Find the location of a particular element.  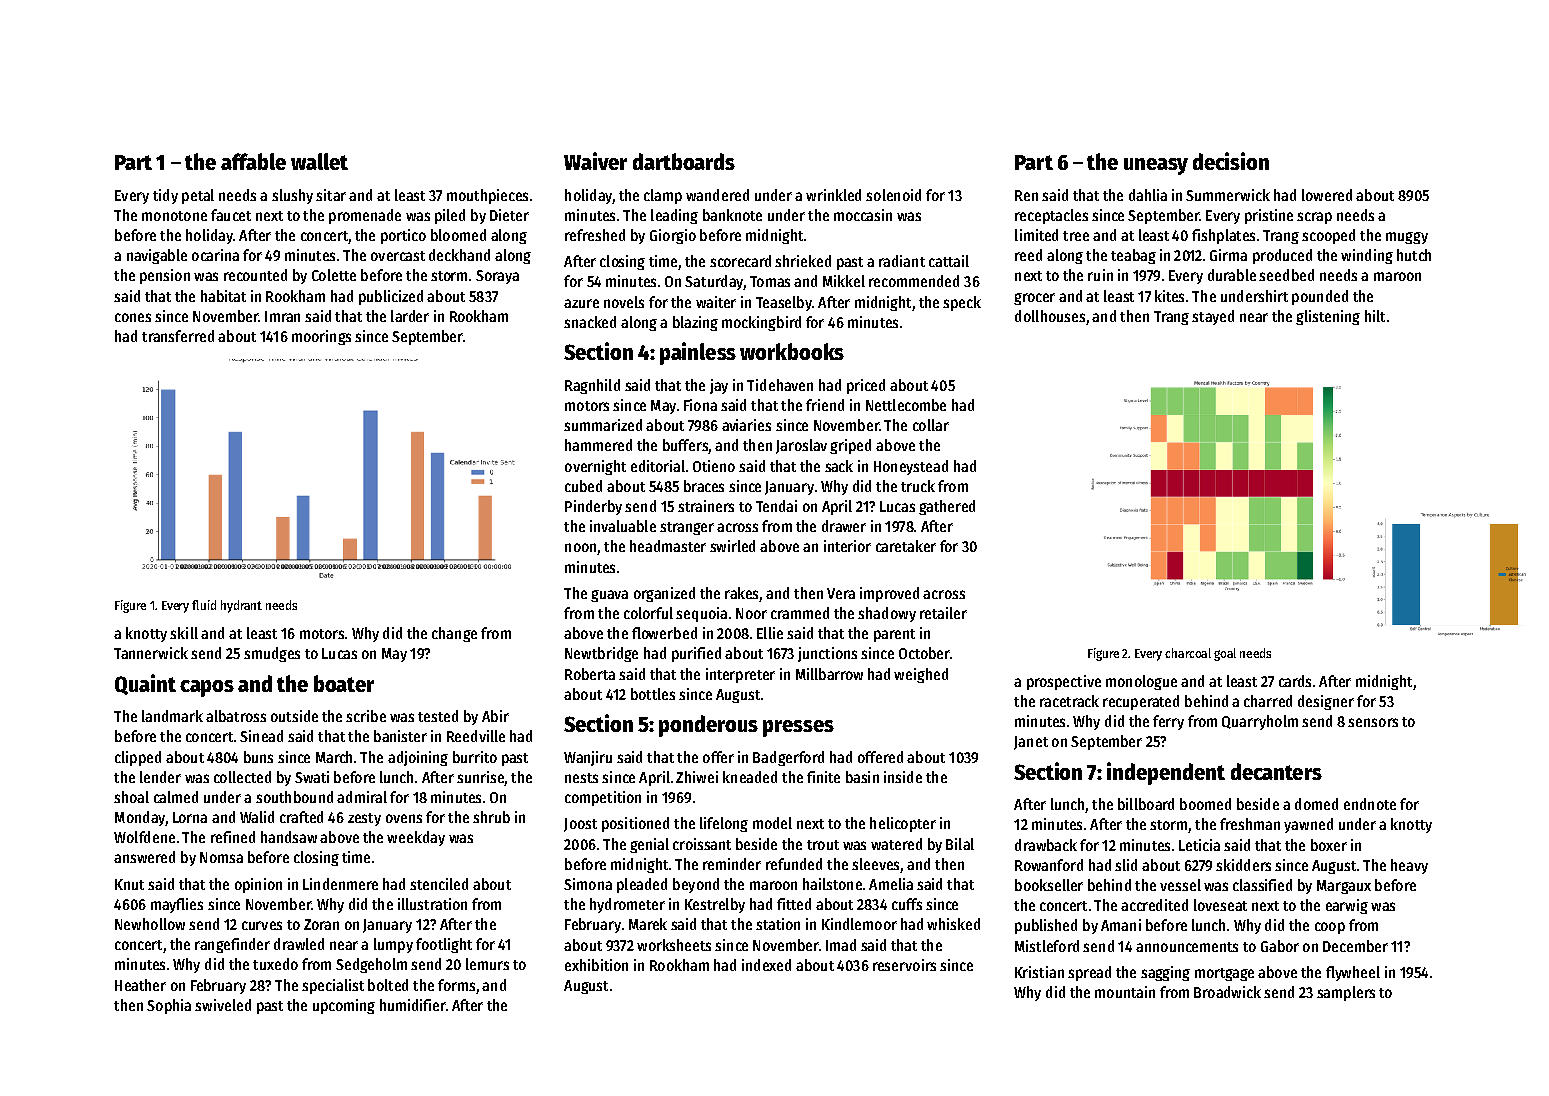

flowerbed is located at coordinates (664, 633).
